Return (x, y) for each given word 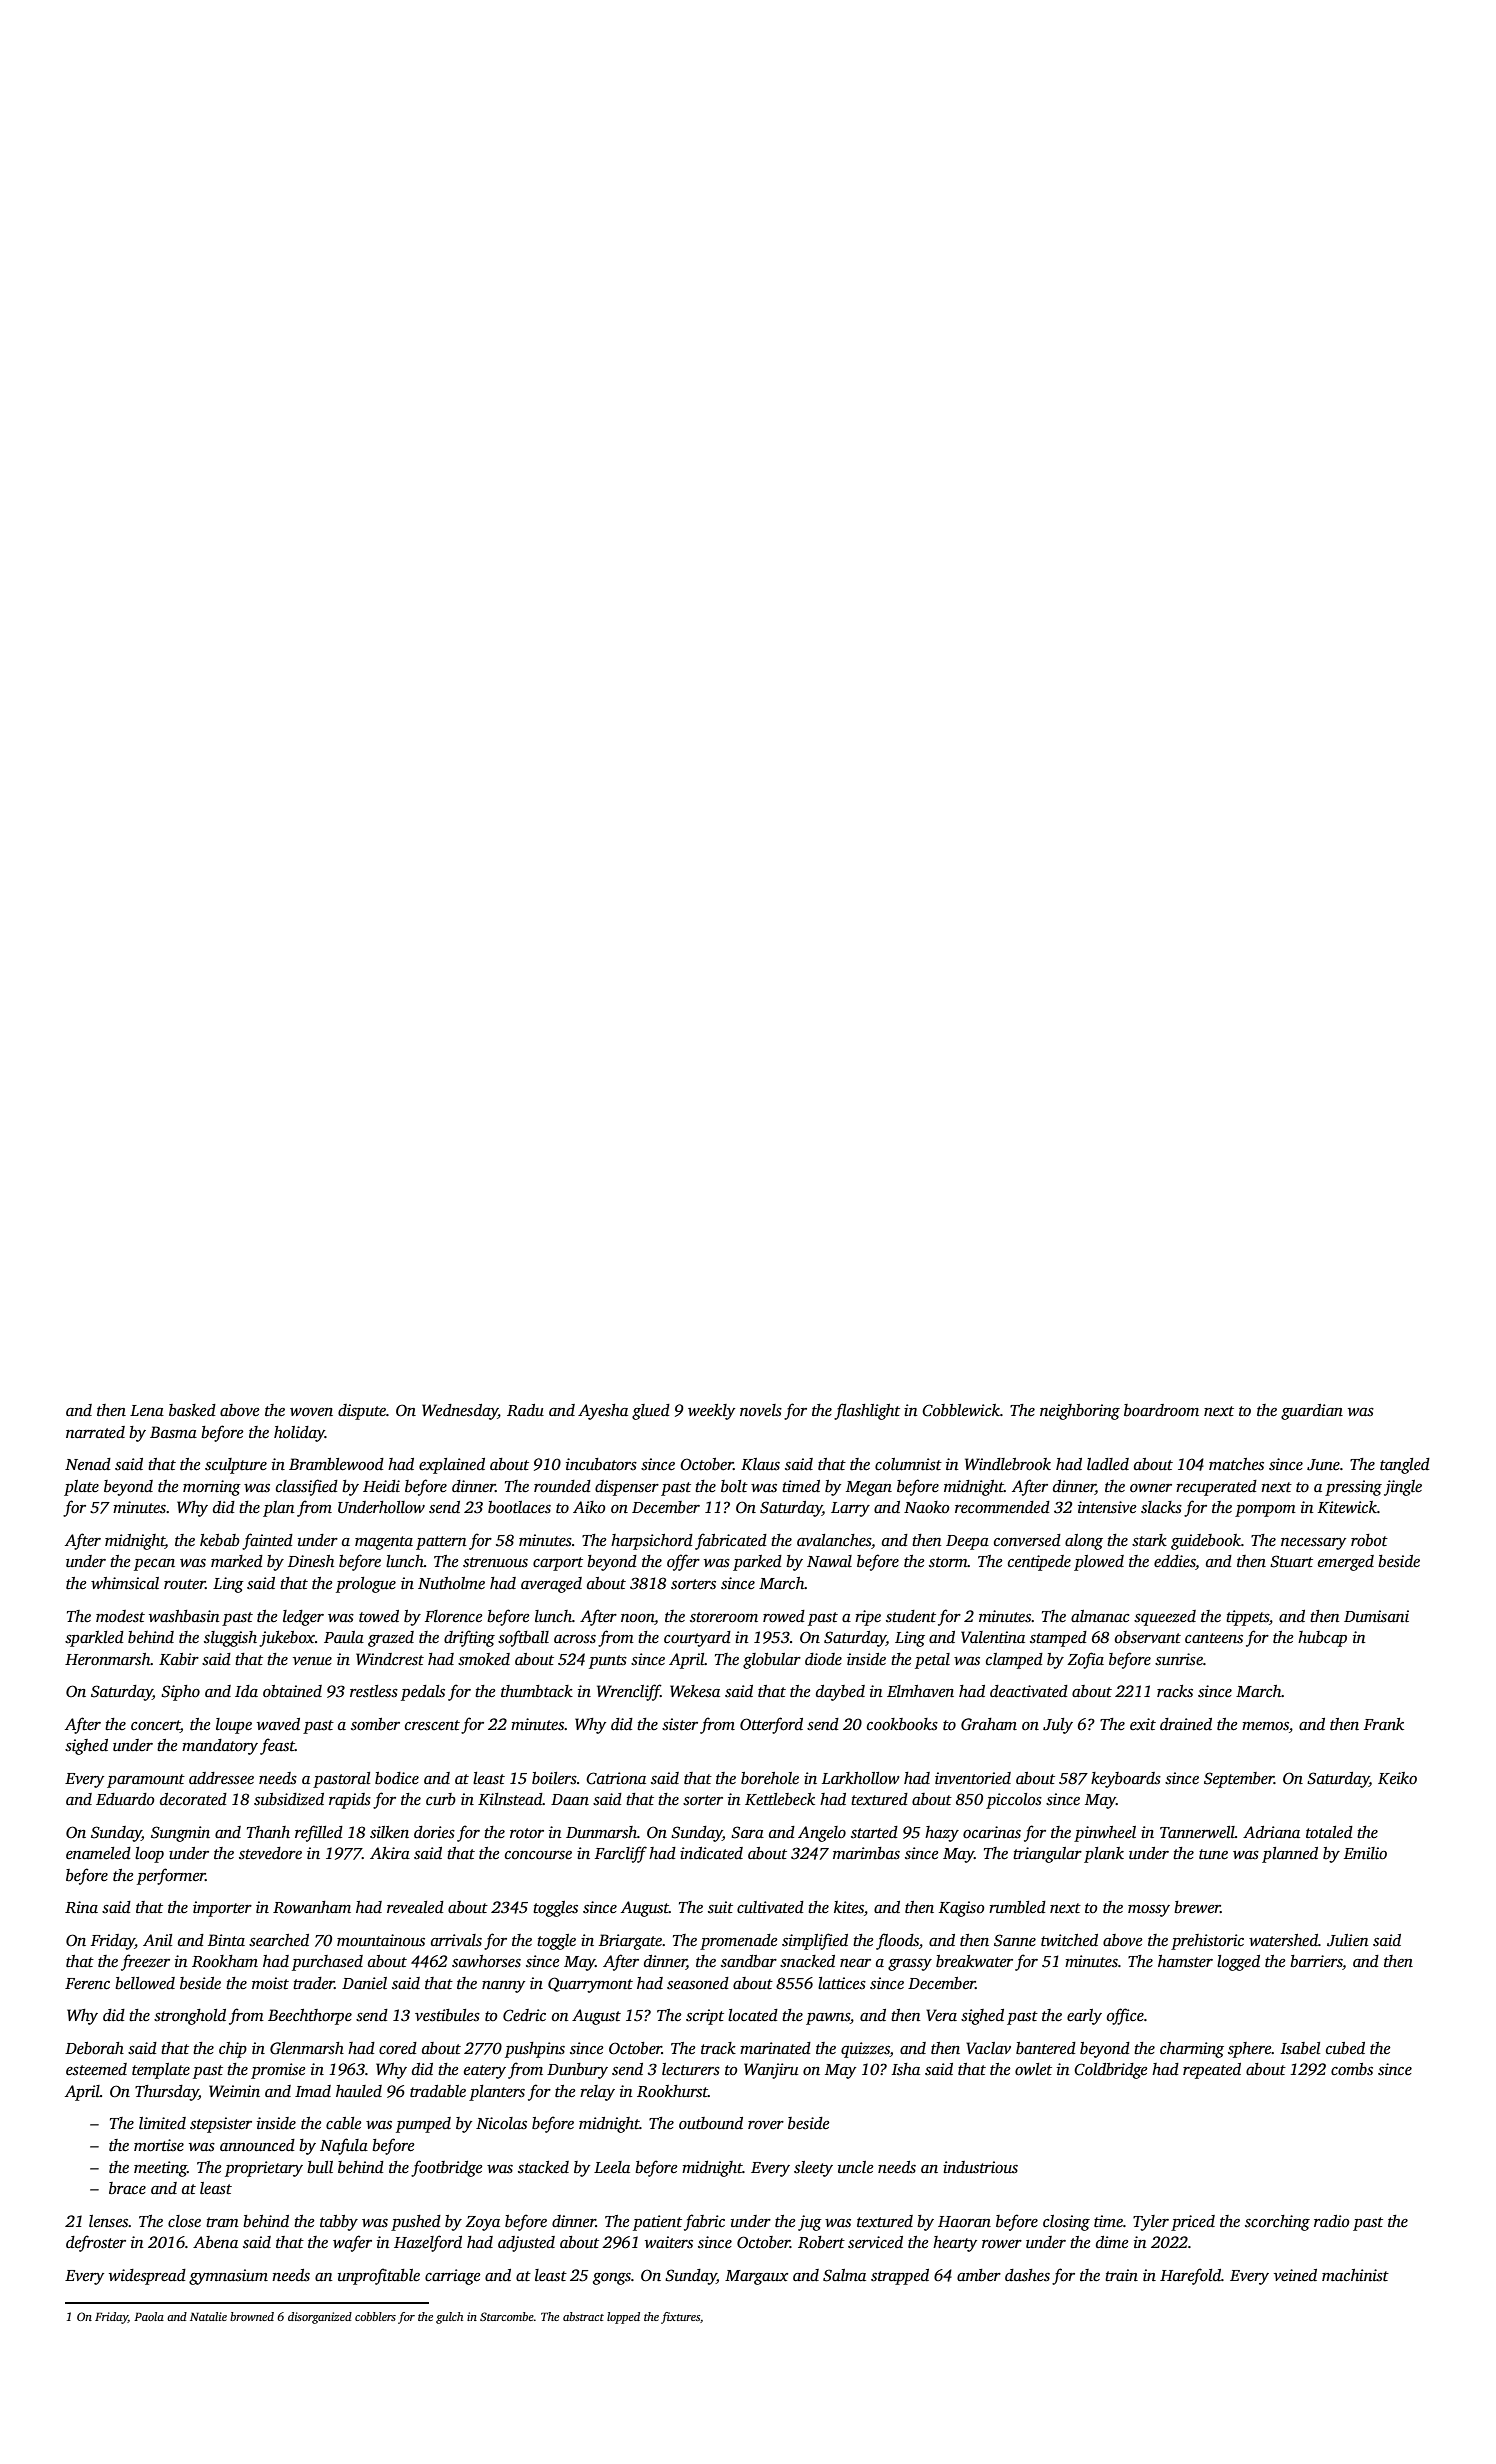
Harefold (1190, 2276)
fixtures (680, 2318)
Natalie (208, 2316)
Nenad (88, 1464)
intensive (1107, 1507)
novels (761, 1410)
